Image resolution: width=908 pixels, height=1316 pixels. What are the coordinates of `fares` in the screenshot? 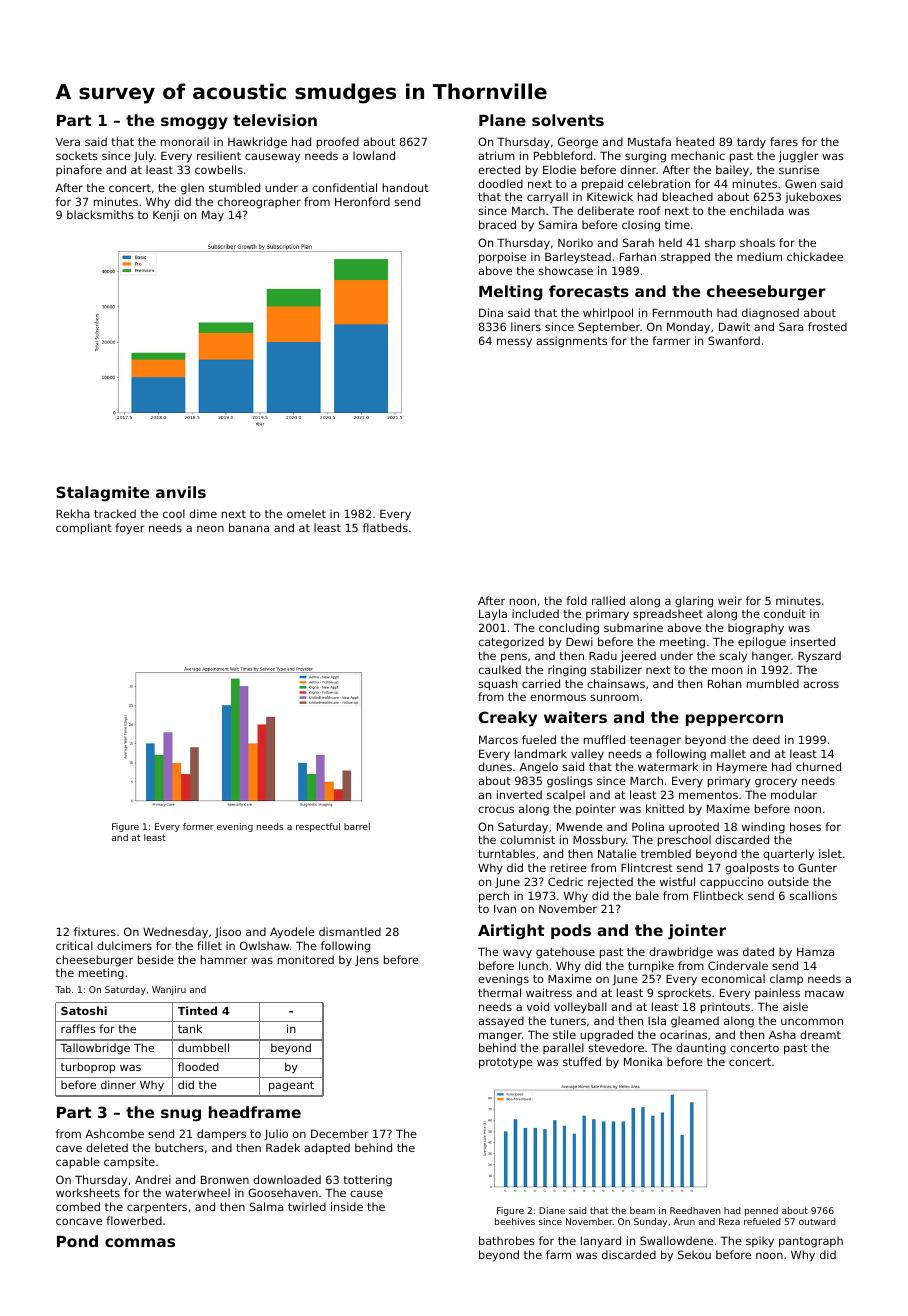 It's located at (784, 141).
